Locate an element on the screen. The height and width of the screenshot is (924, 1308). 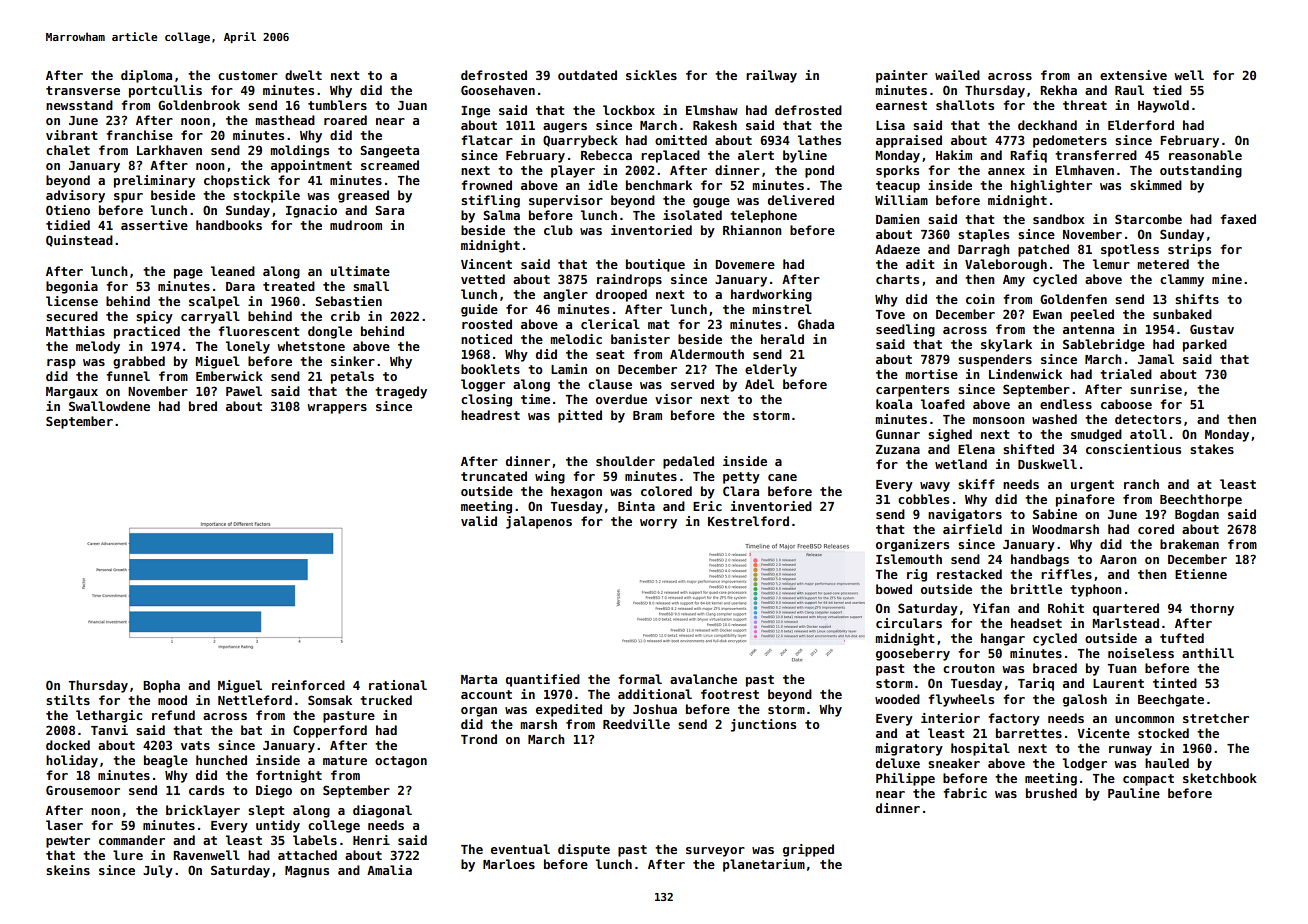
valid is located at coordinates (479, 521).
